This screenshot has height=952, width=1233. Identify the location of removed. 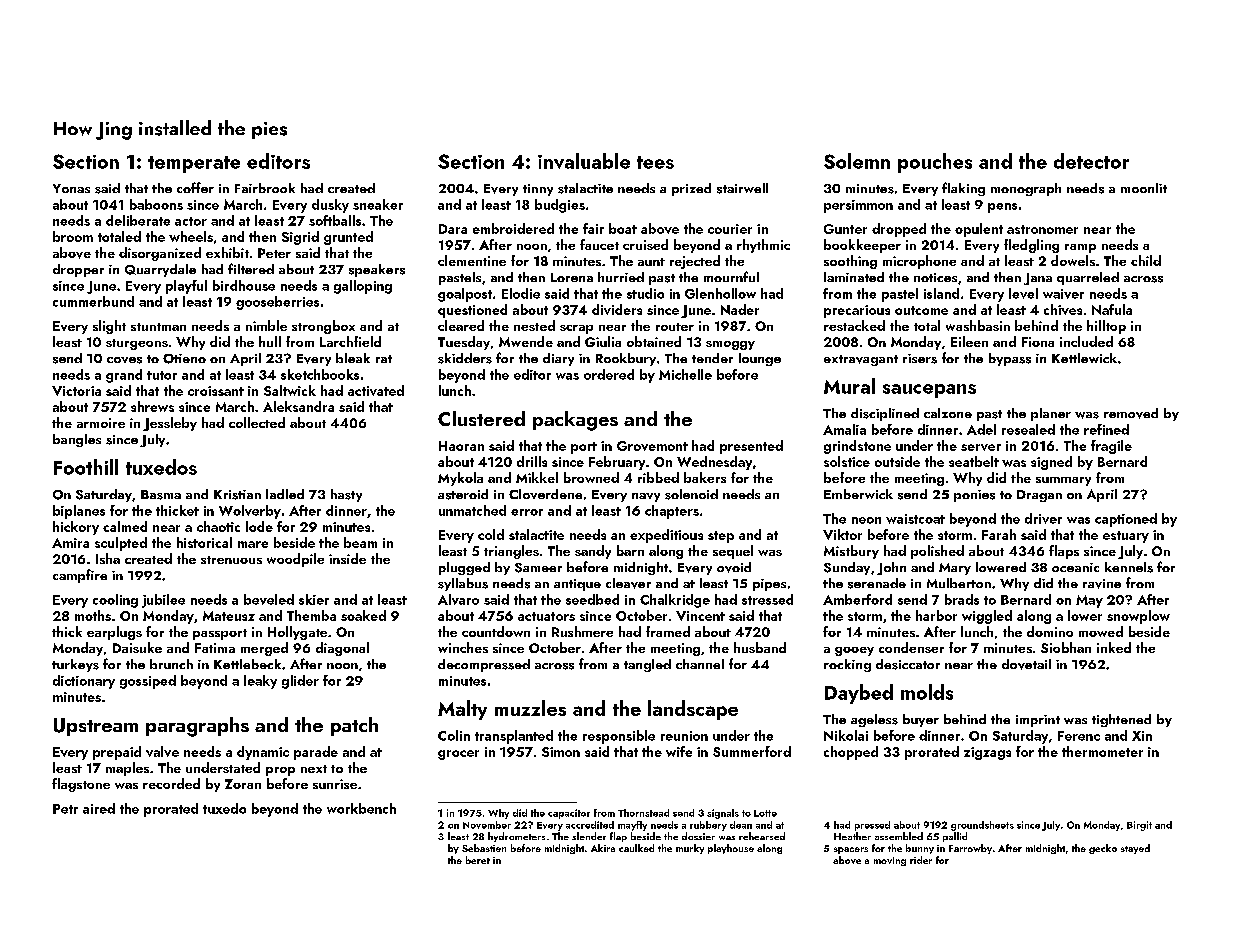
(1131, 413).
